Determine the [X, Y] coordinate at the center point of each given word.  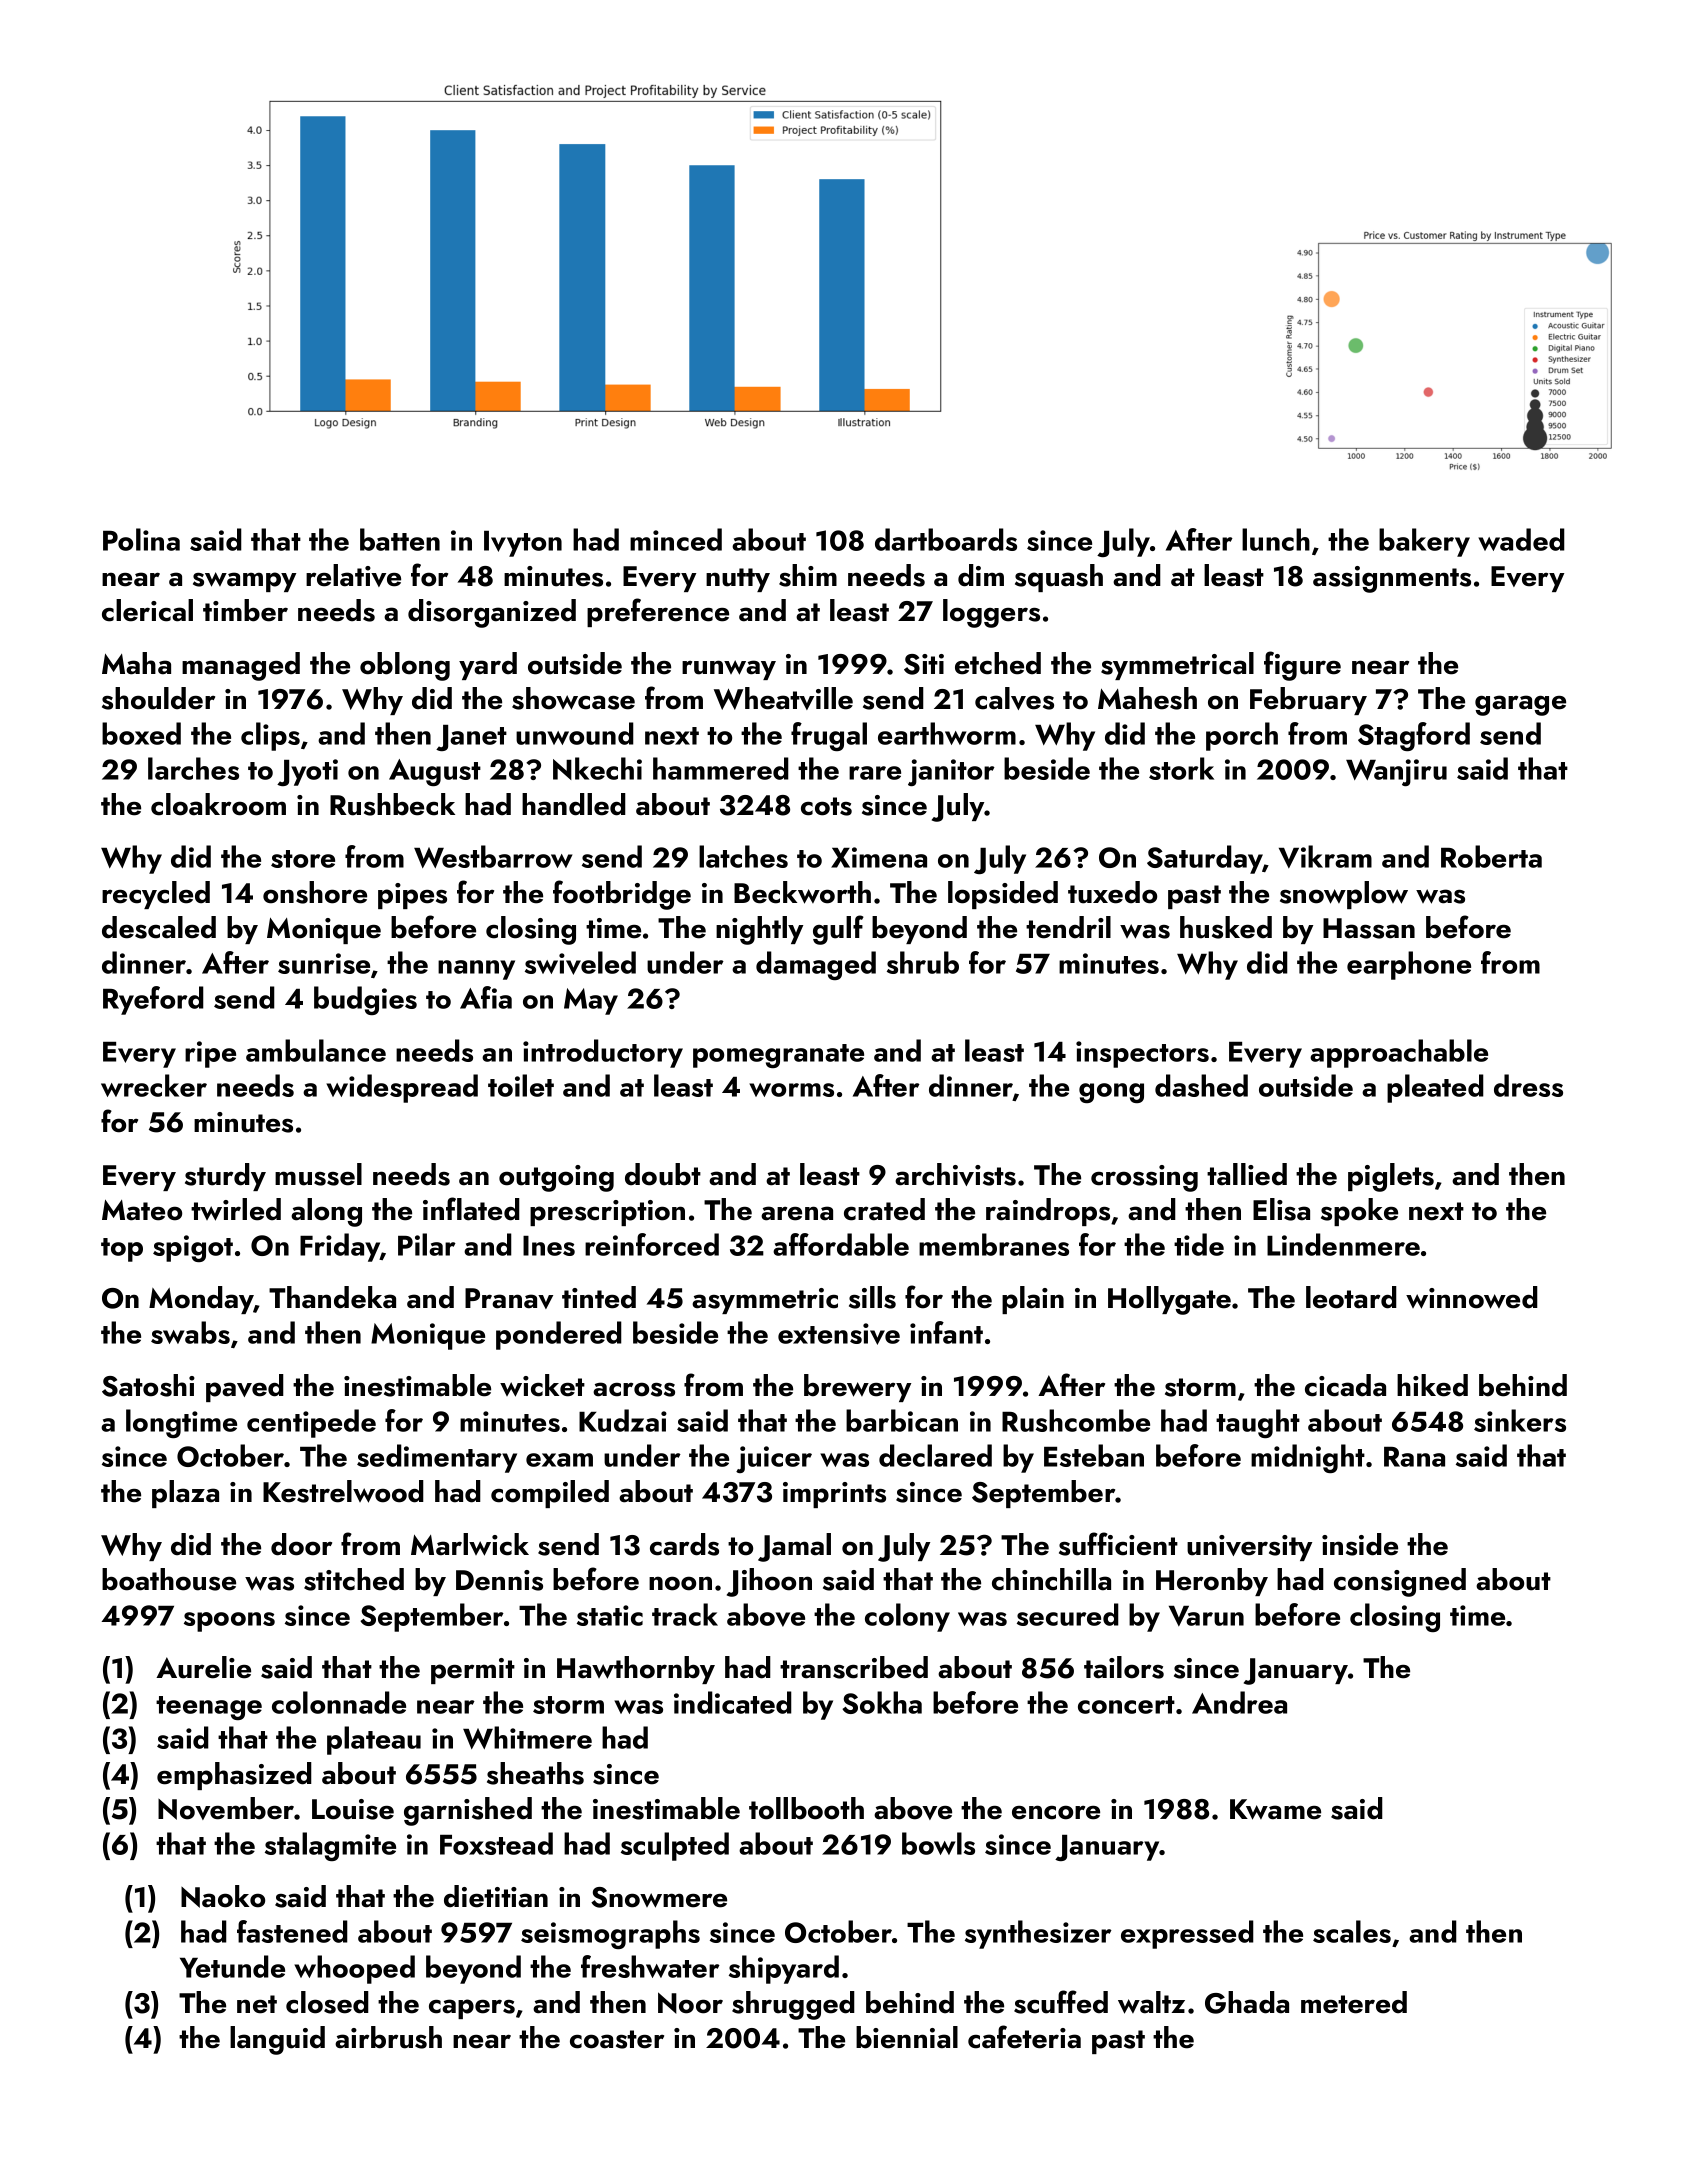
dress [1528, 1085]
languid [277, 2040]
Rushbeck [392, 804]
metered [1354, 2002]
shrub [923, 962]
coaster [617, 2039]
